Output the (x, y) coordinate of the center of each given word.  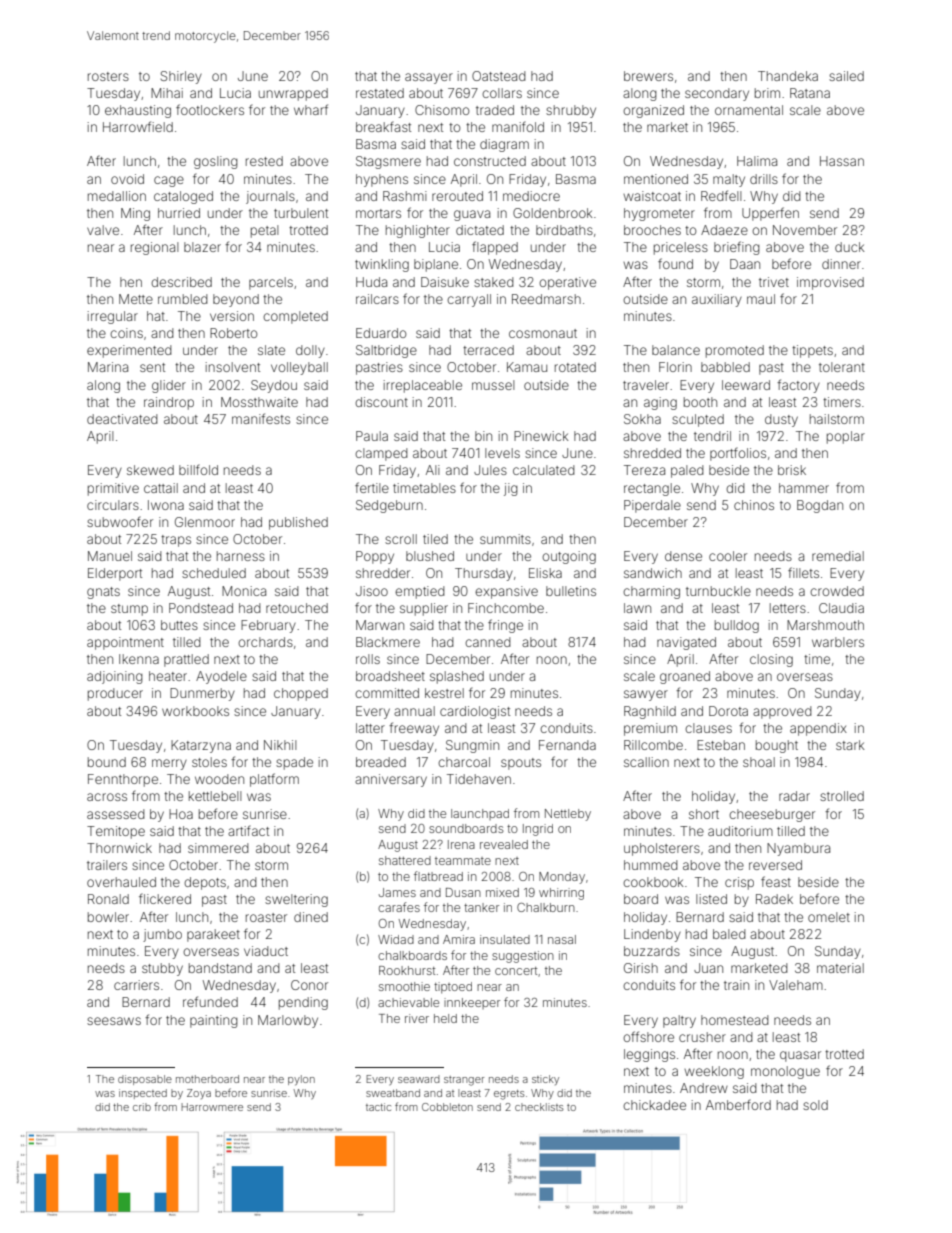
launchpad (480, 814)
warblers (838, 642)
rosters (108, 76)
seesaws (114, 1021)
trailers (107, 865)
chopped (301, 694)
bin (483, 436)
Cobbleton (447, 1107)
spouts (521, 764)
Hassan (842, 161)
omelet (829, 917)
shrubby (571, 111)
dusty (781, 420)
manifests (261, 418)
